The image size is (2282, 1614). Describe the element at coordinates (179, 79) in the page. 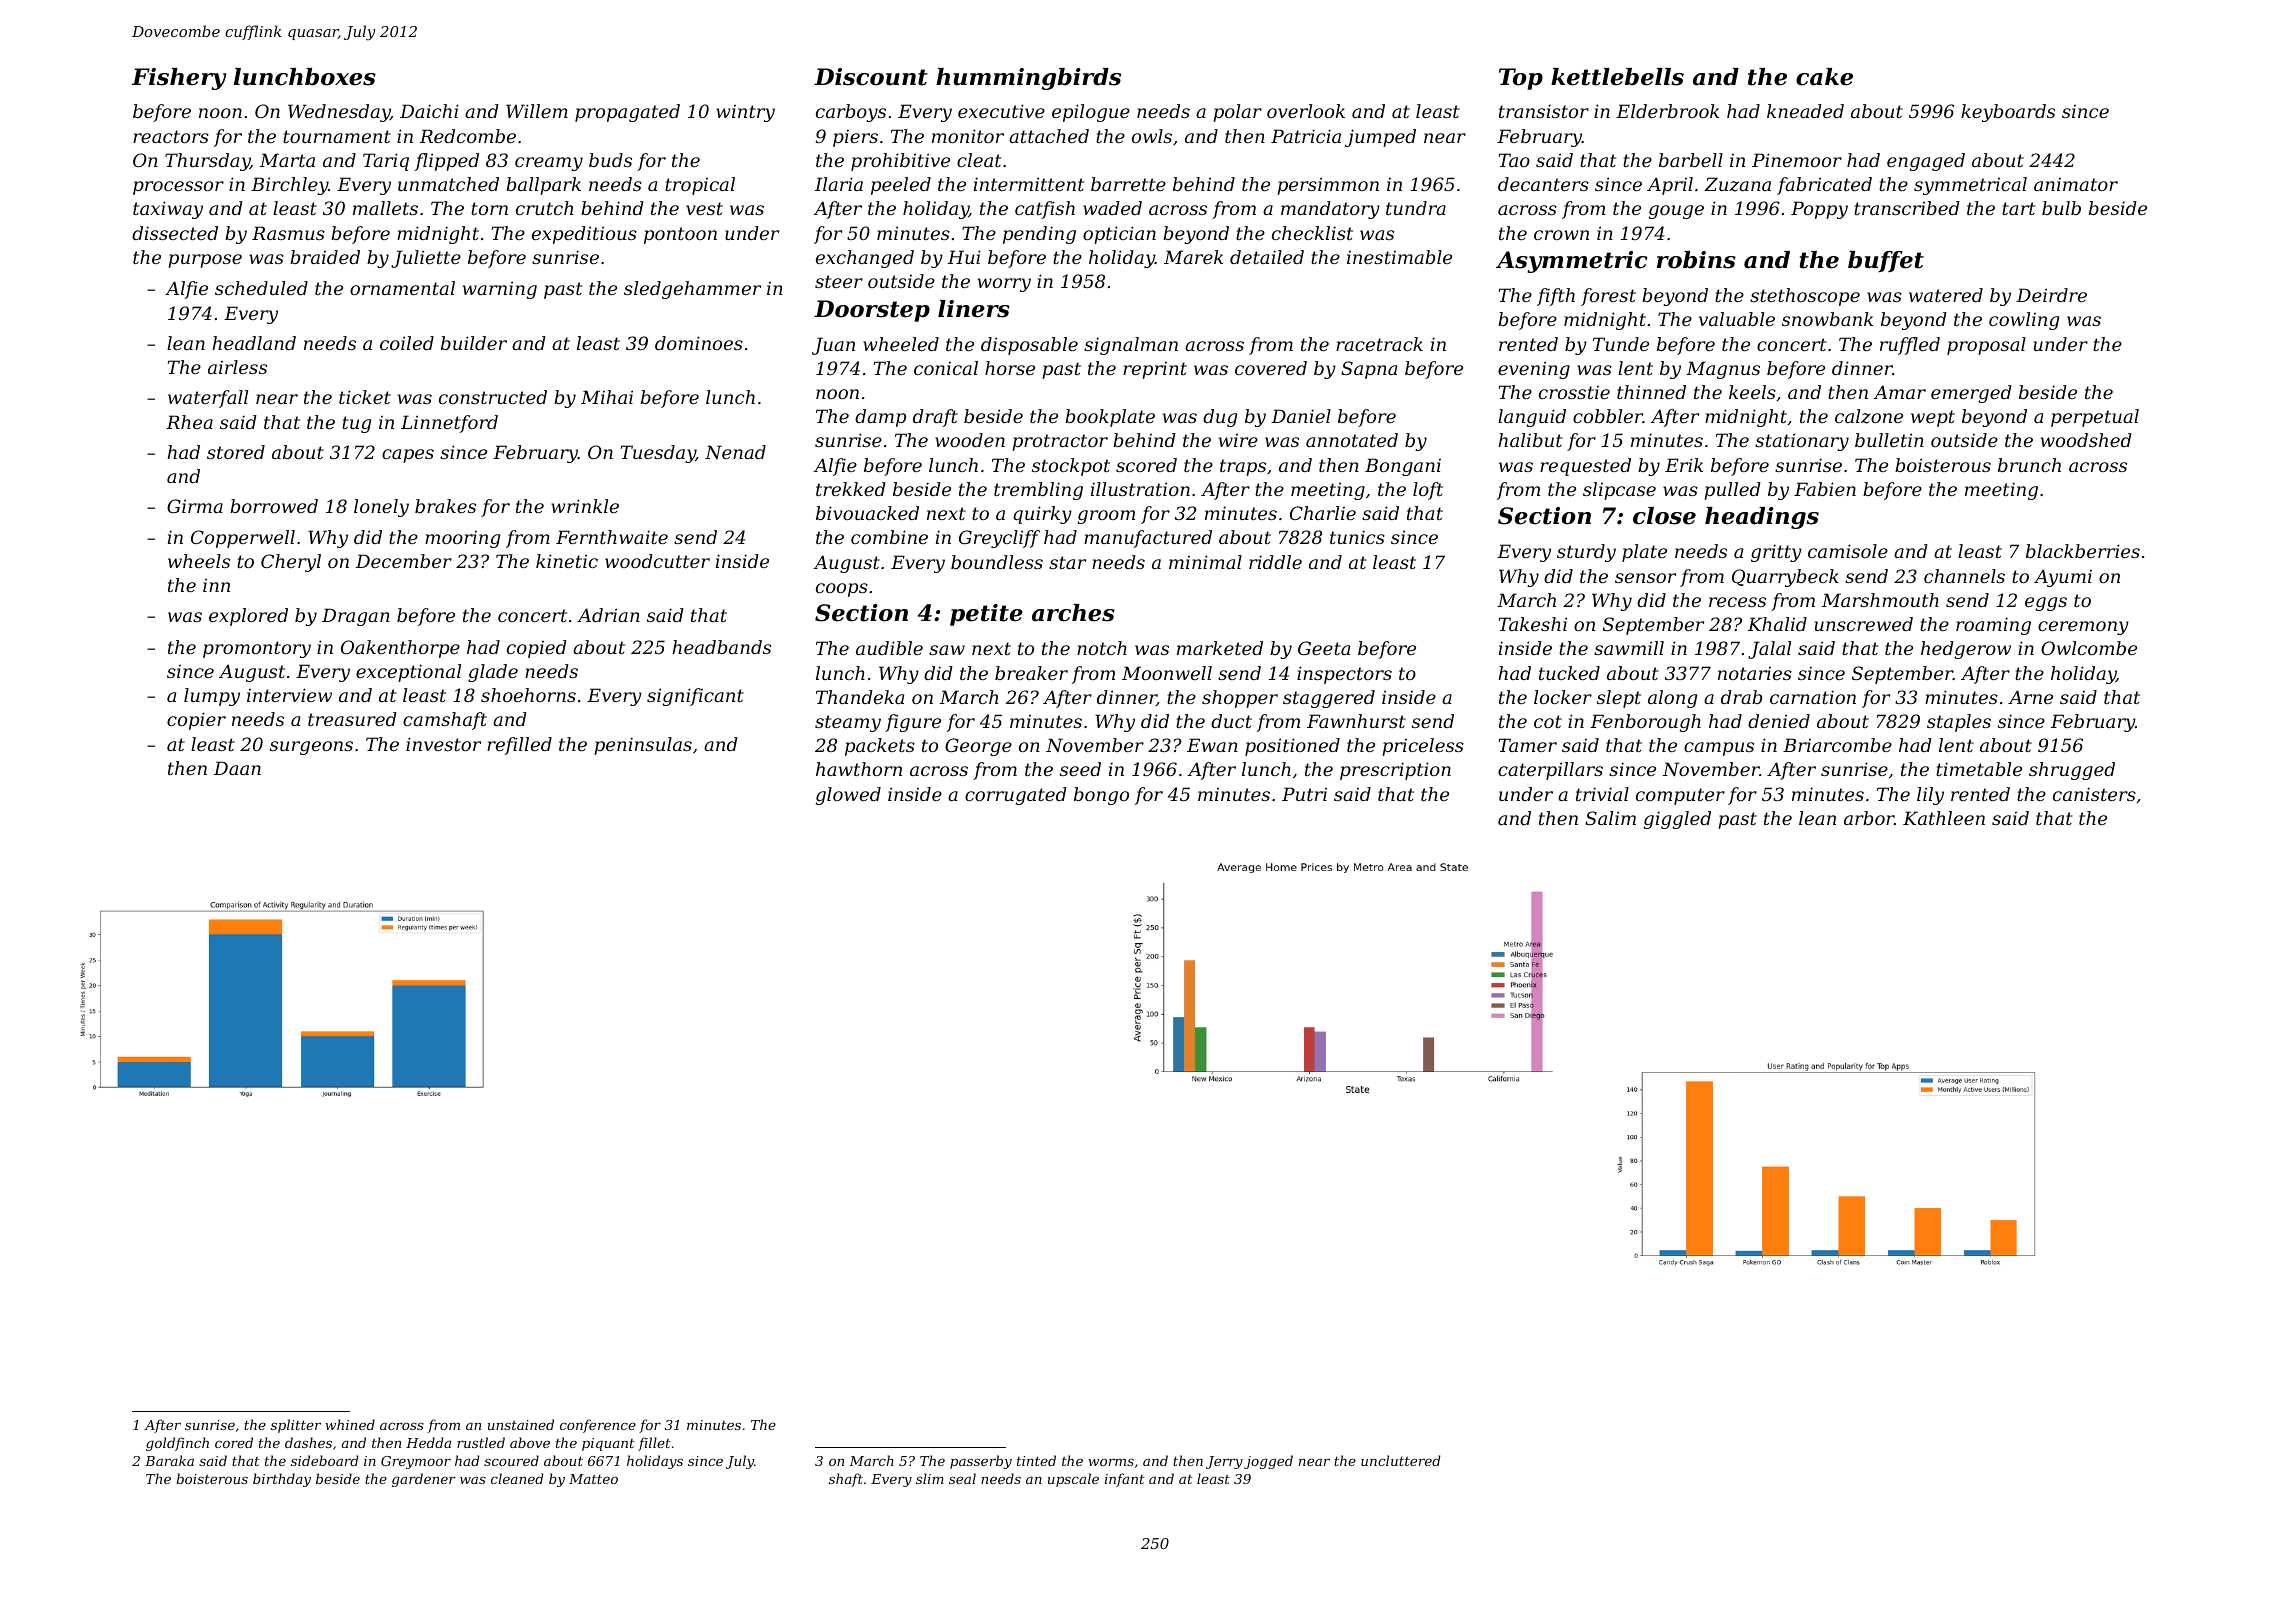

I see `Fishery` at that location.
